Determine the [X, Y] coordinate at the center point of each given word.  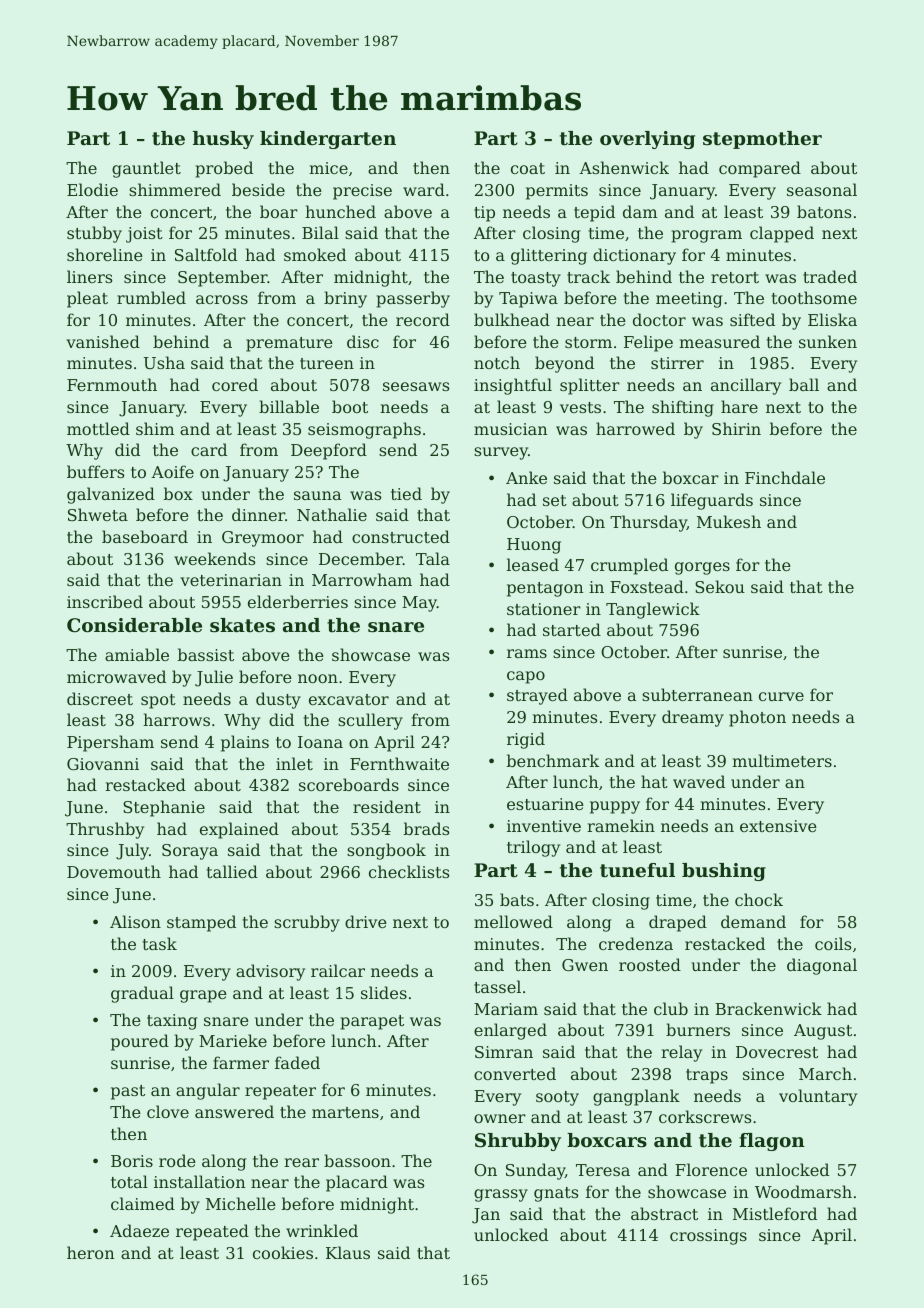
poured [140, 1042]
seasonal [822, 189]
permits [557, 192]
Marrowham [362, 579]
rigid [526, 740]
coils [833, 943]
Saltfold [206, 254]
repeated [212, 1232]
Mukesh [729, 521]
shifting [683, 408]
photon [757, 718]
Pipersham [110, 743]
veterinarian [231, 580]
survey [501, 453]
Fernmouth [112, 384]
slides [384, 992]
